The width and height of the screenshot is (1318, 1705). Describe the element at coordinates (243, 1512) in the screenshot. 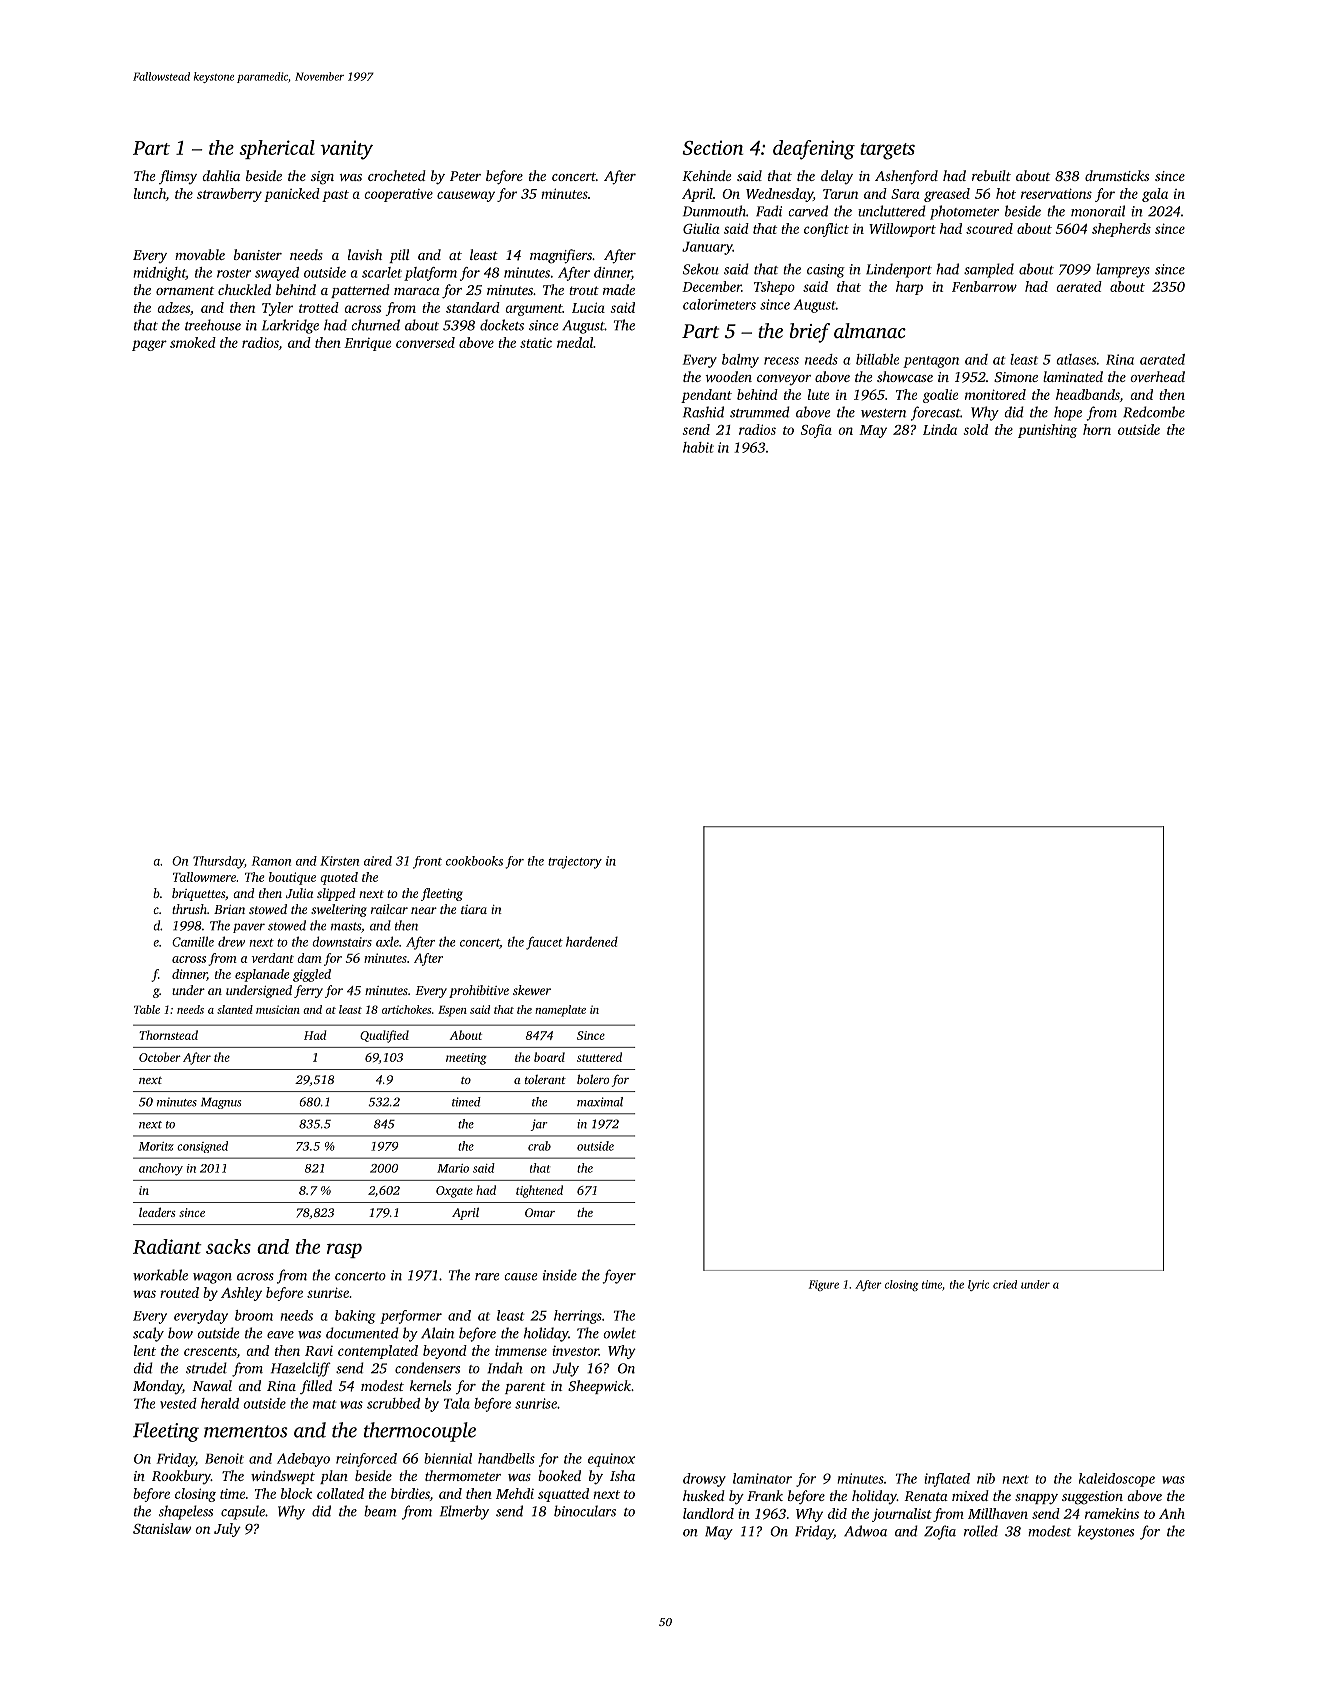

I see `capsule` at that location.
